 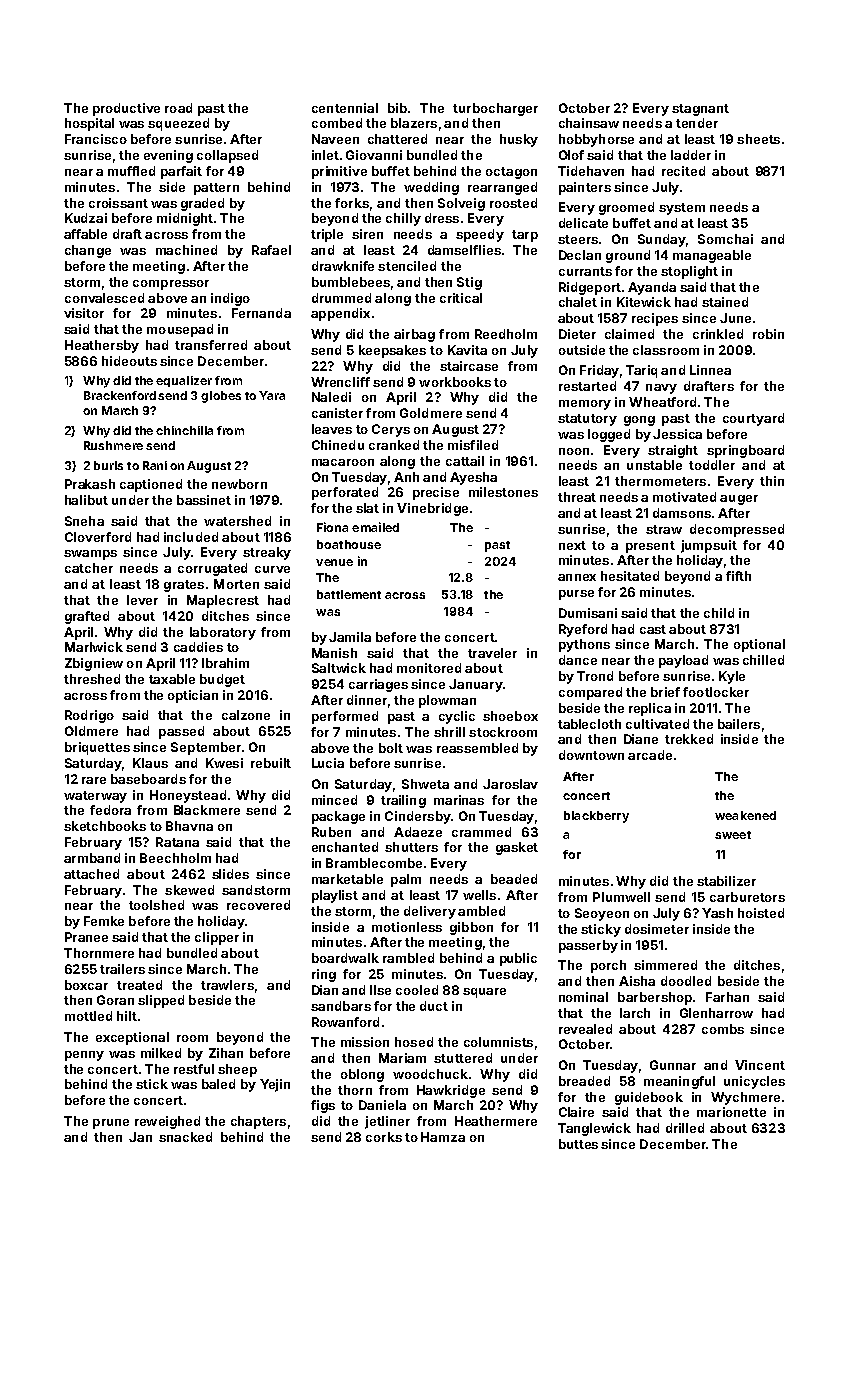 I want to click on snacked, so click(x=185, y=1137).
